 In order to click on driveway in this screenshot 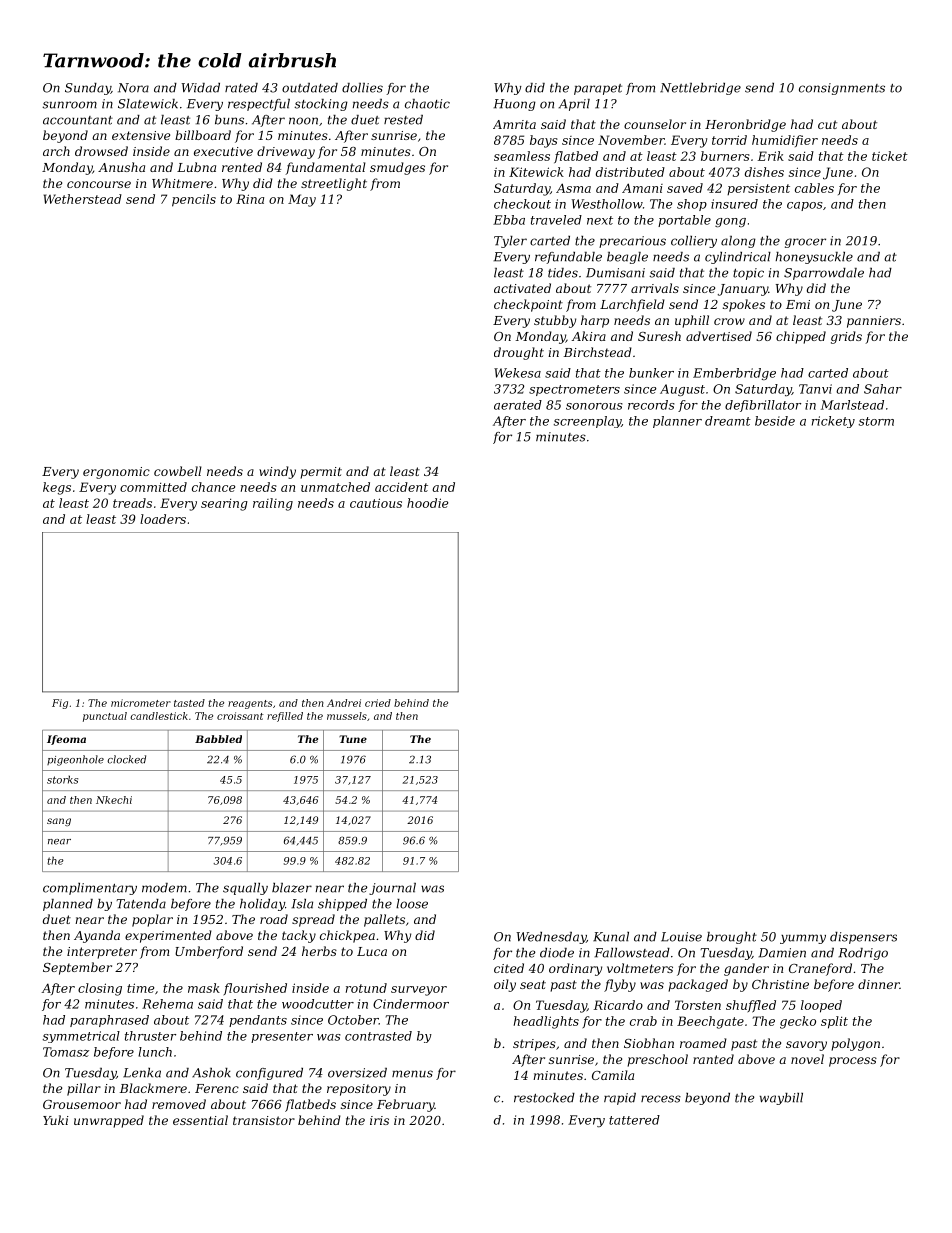, I will do `click(286, 152)`.
